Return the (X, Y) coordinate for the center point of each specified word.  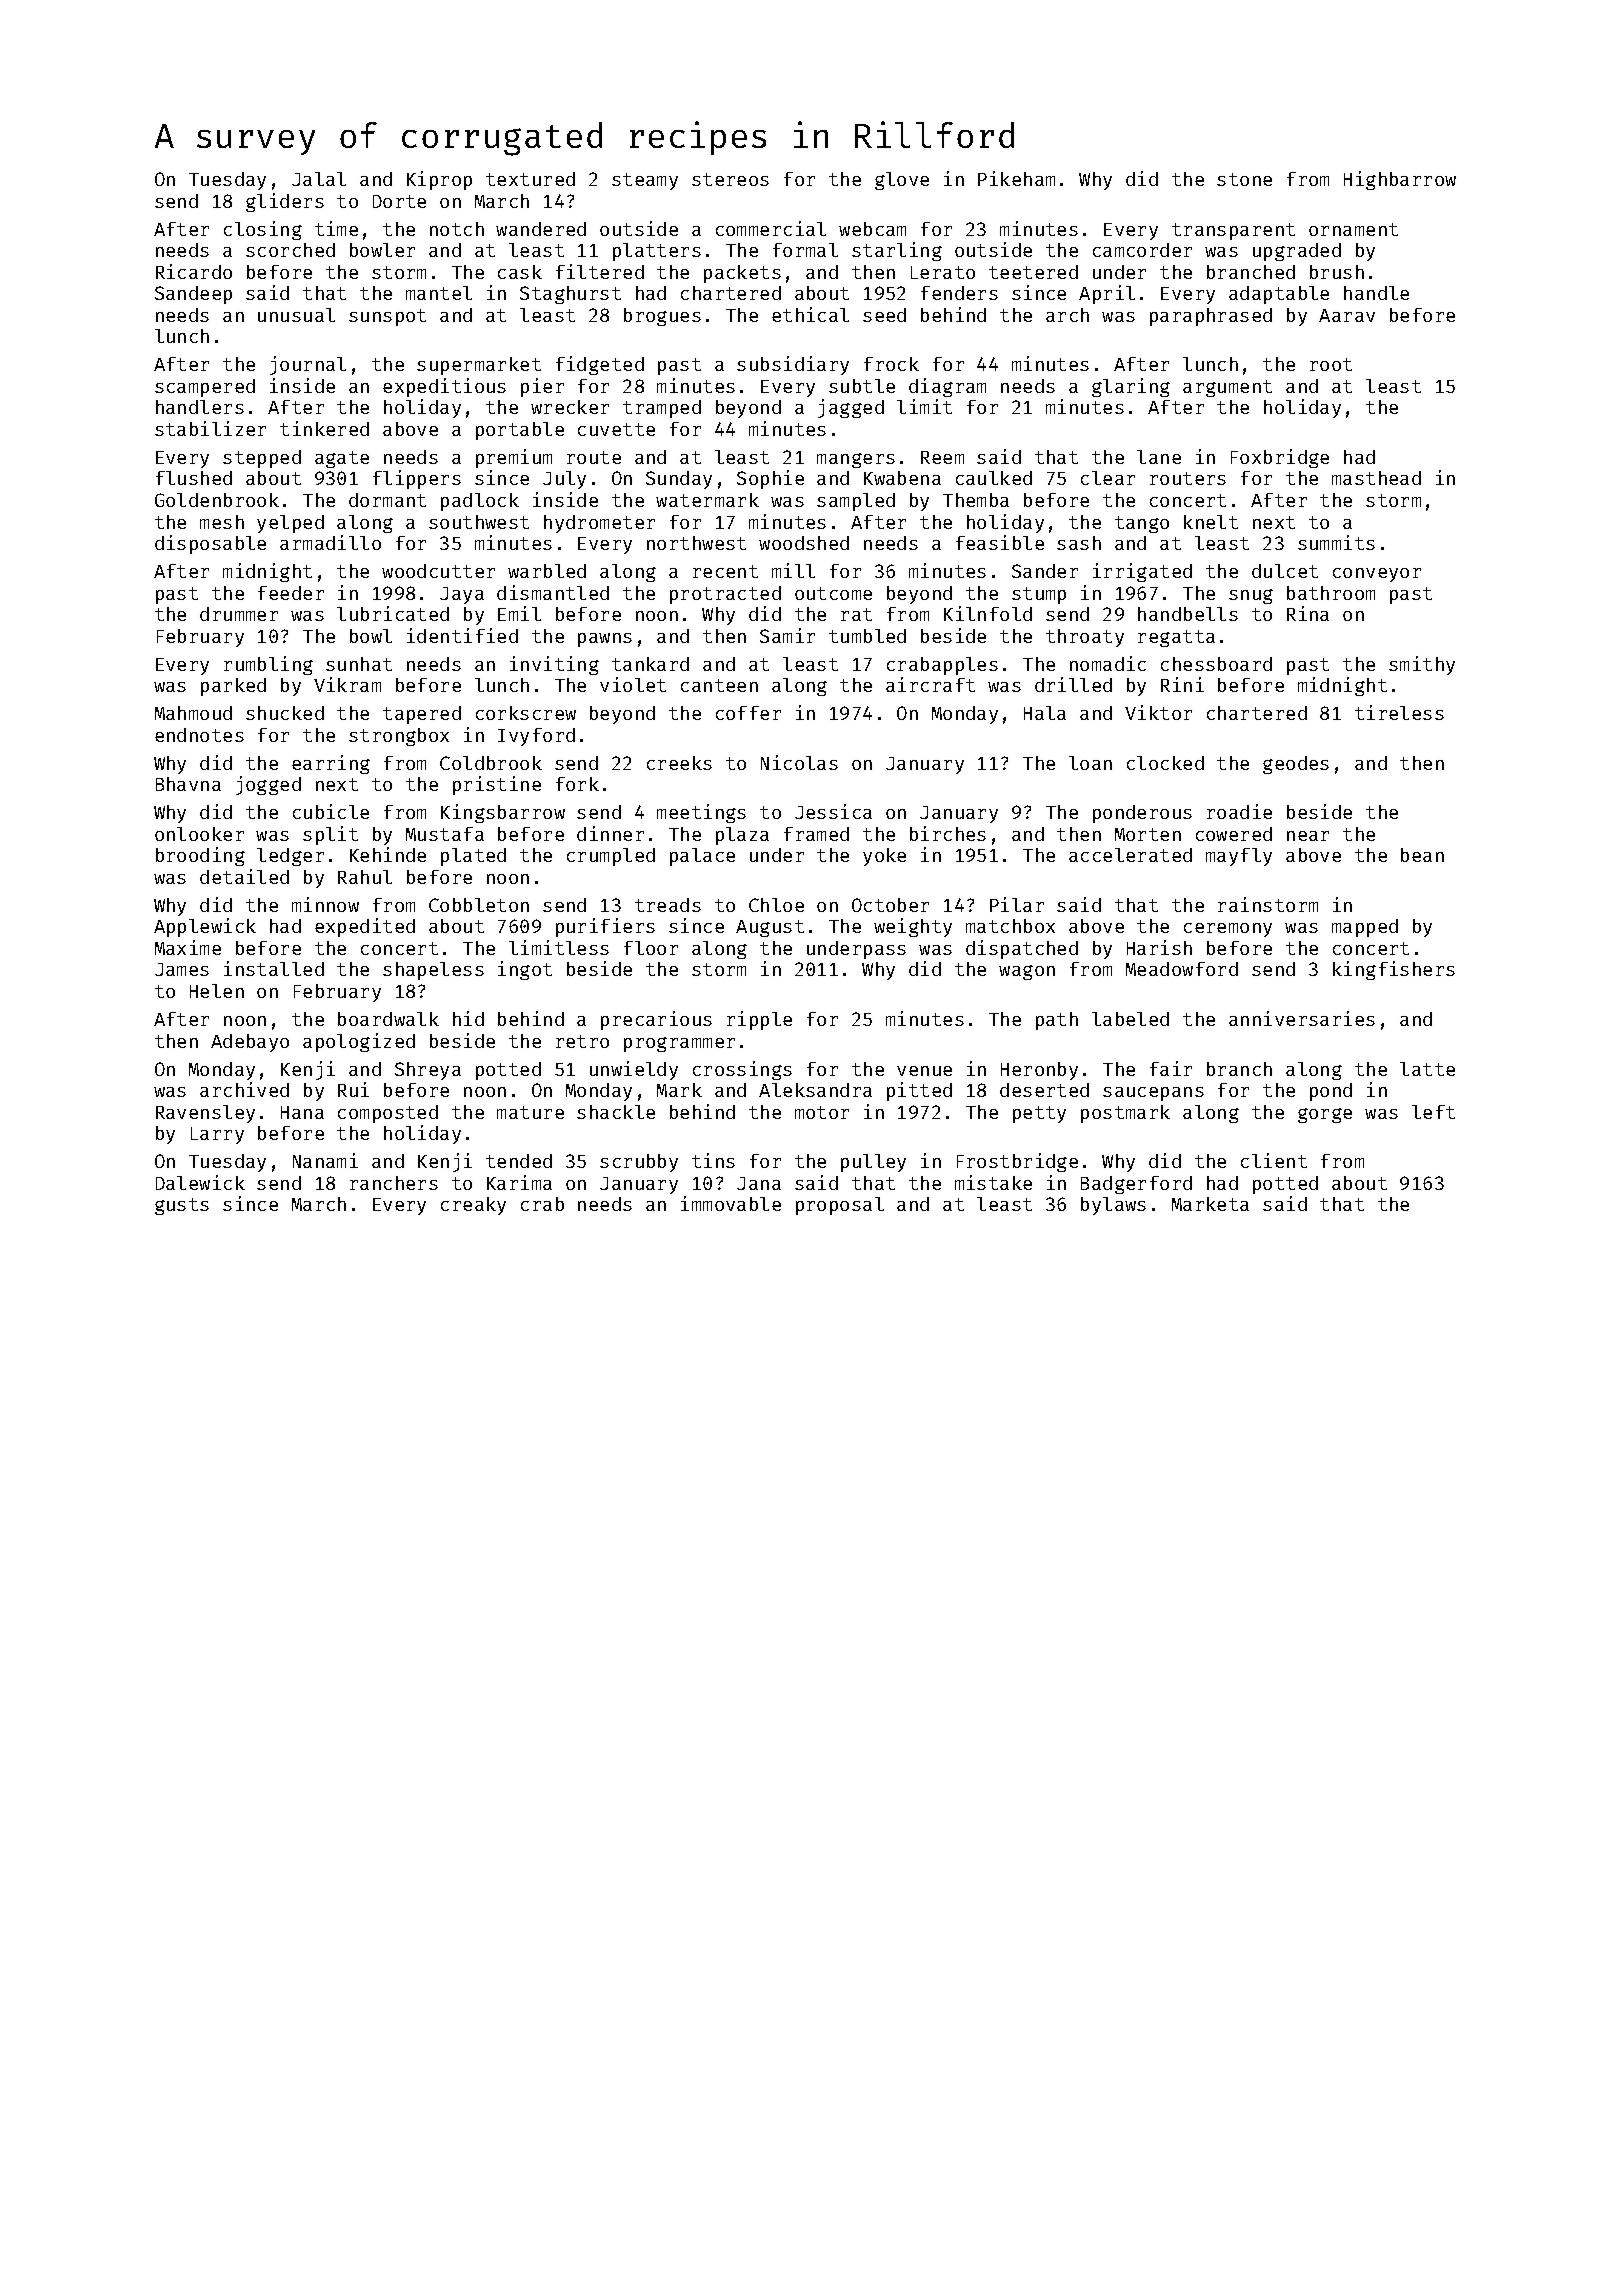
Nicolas (799, 762)
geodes (1296, 765)
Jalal (319, 179)
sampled (856, 502)
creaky (473, 1206)
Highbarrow (1400, 180)
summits (1336, 542)
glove (902, 181)
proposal (840, 1206)
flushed (194, 478)
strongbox (399, 737)
